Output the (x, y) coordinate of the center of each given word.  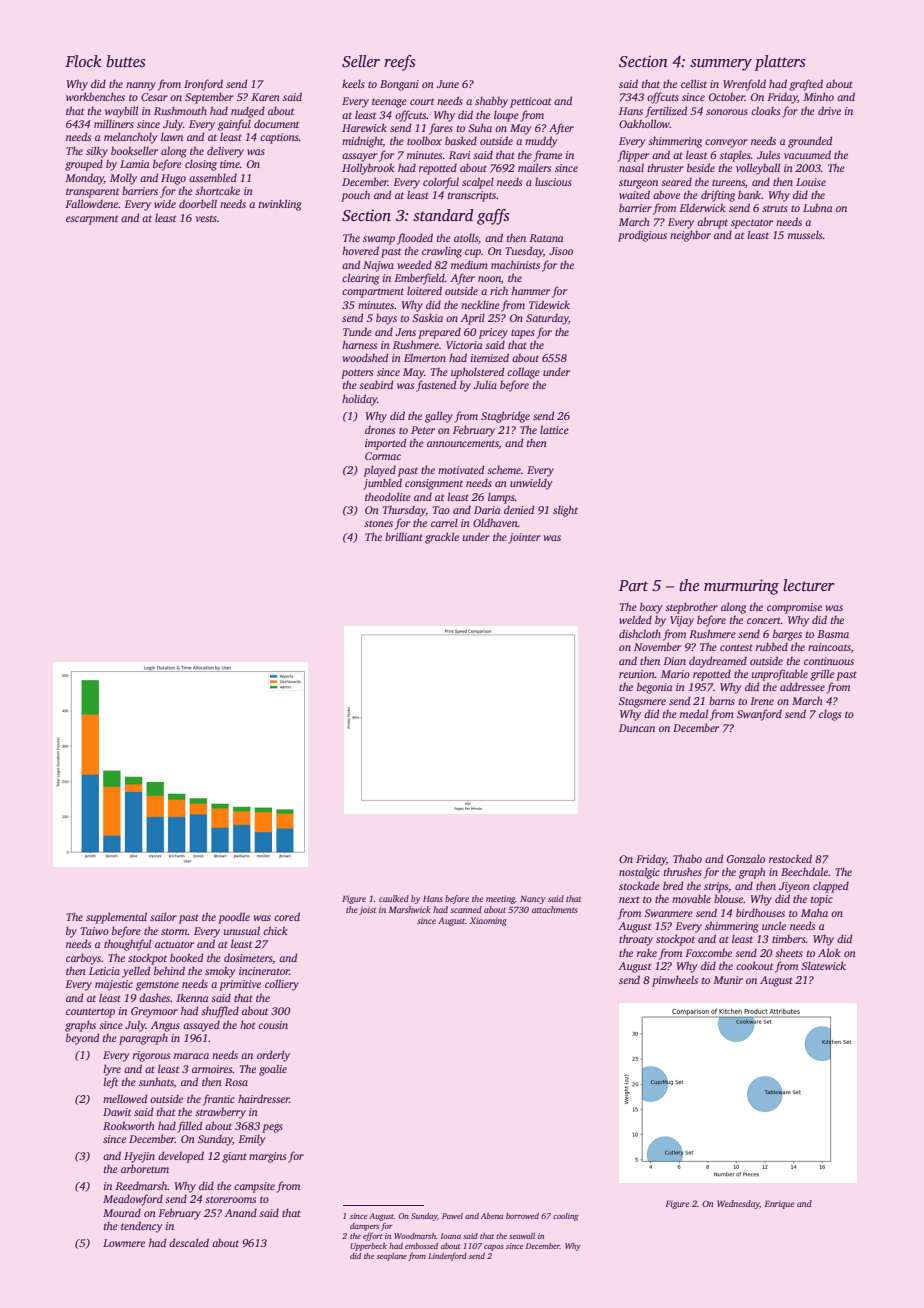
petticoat (530, 102)
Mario (675, 674)
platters (779, 63)
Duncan (637, 728)
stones (378, 523)
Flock (83, 61)
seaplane (391, 1257)
